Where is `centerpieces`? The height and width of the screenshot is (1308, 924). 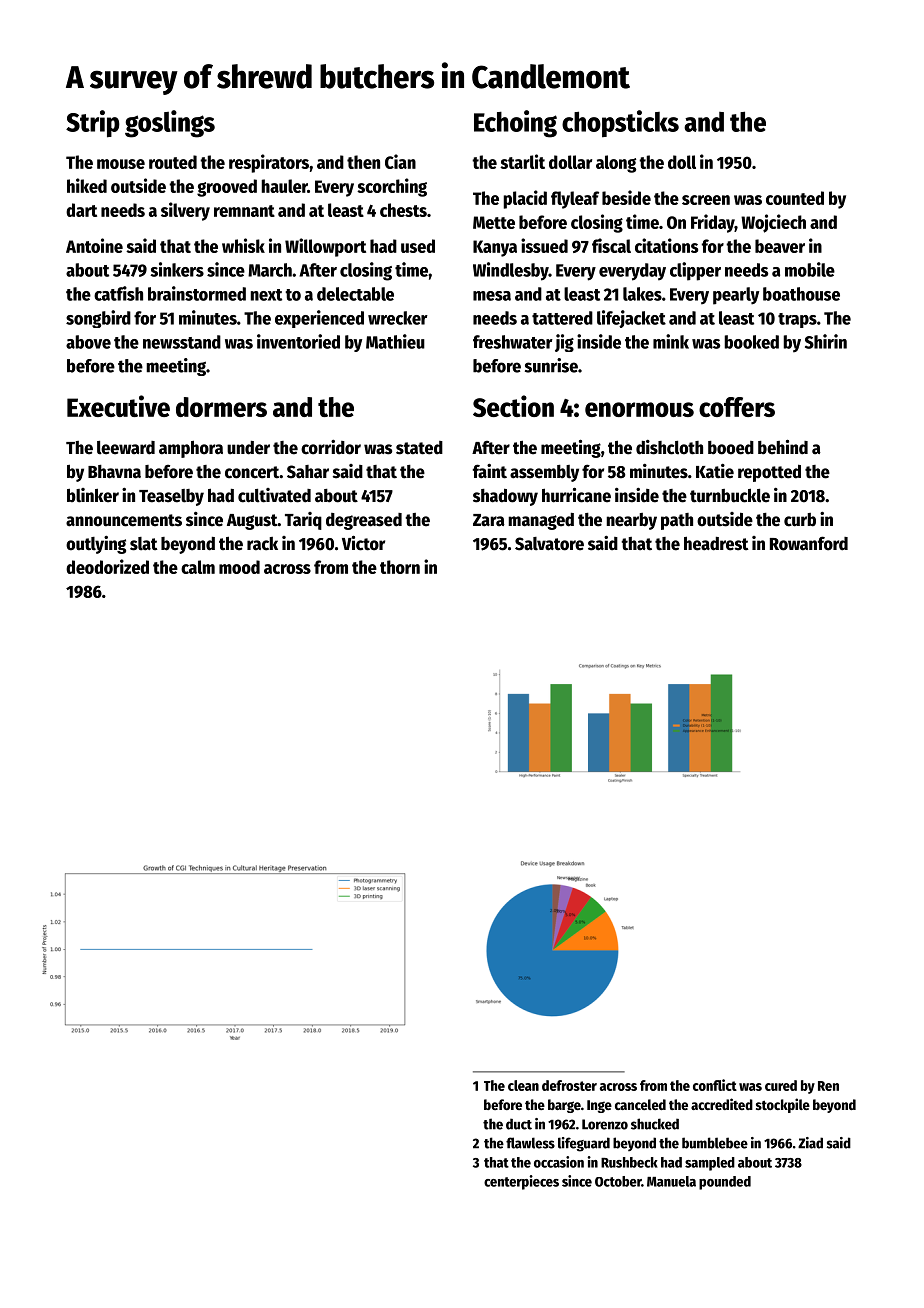
centerpieces is located at coordinates (521, 1182).
